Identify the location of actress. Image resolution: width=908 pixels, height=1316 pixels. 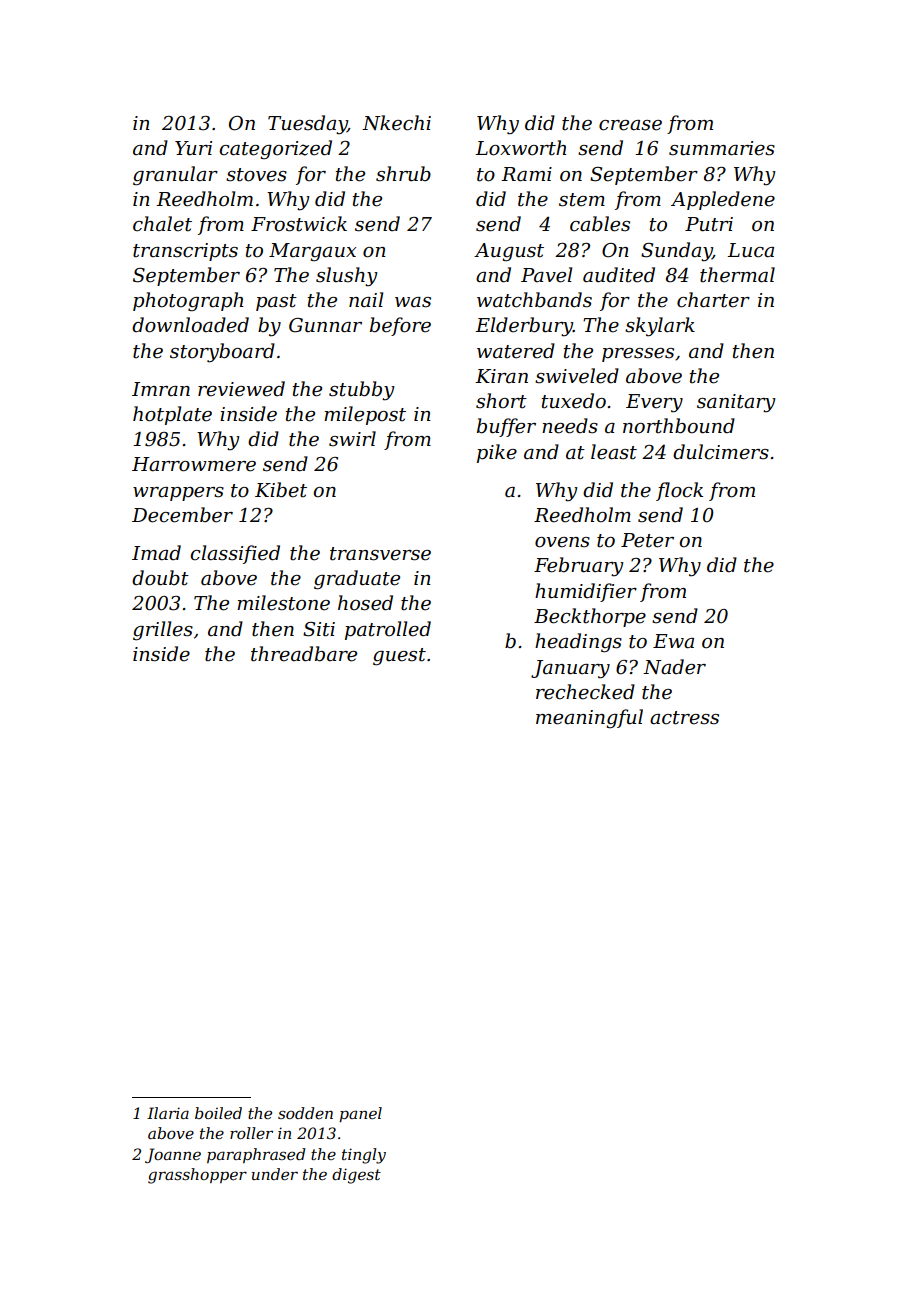
(684, 718).
